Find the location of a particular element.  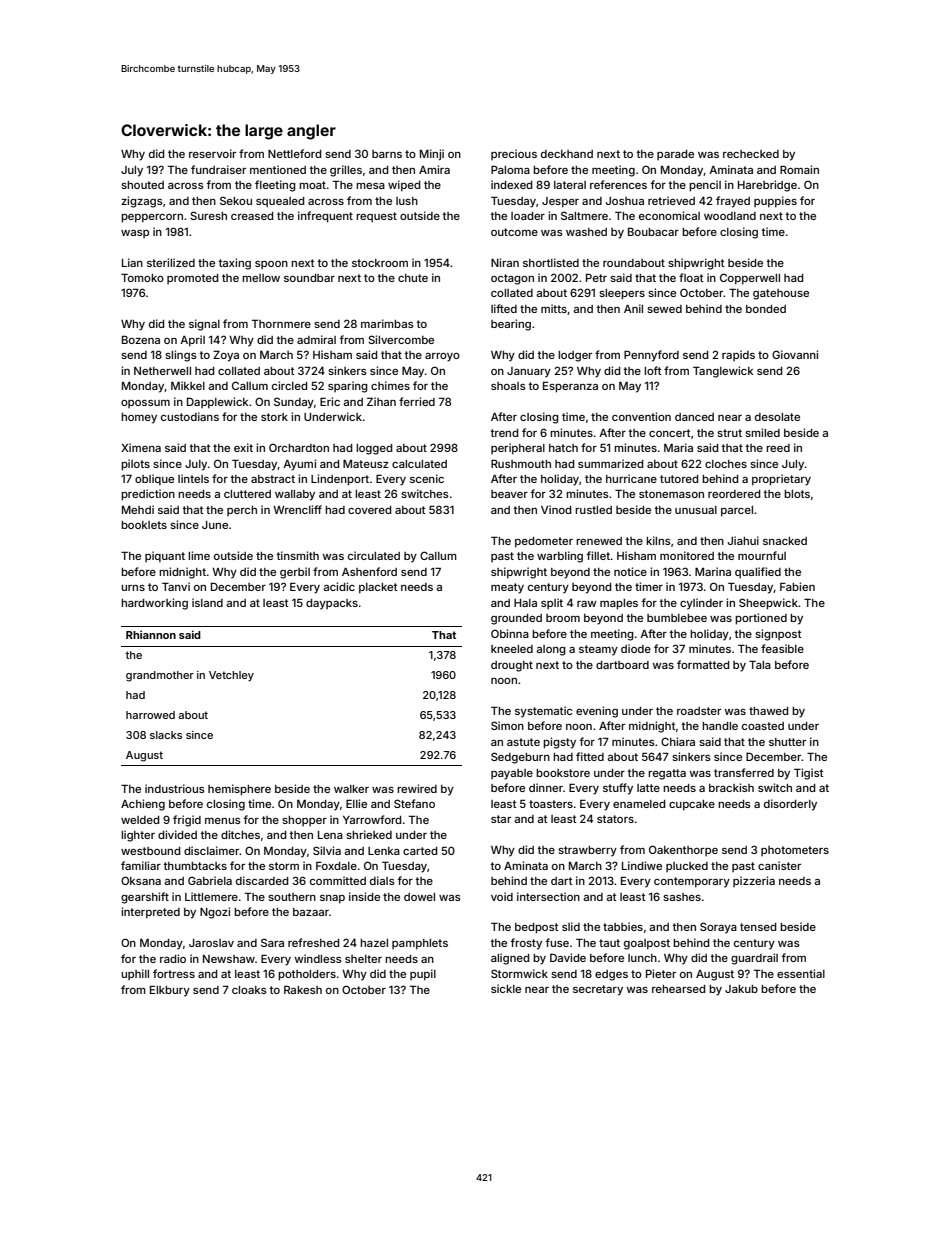

cloaks is located at coordinates (249, 990).
